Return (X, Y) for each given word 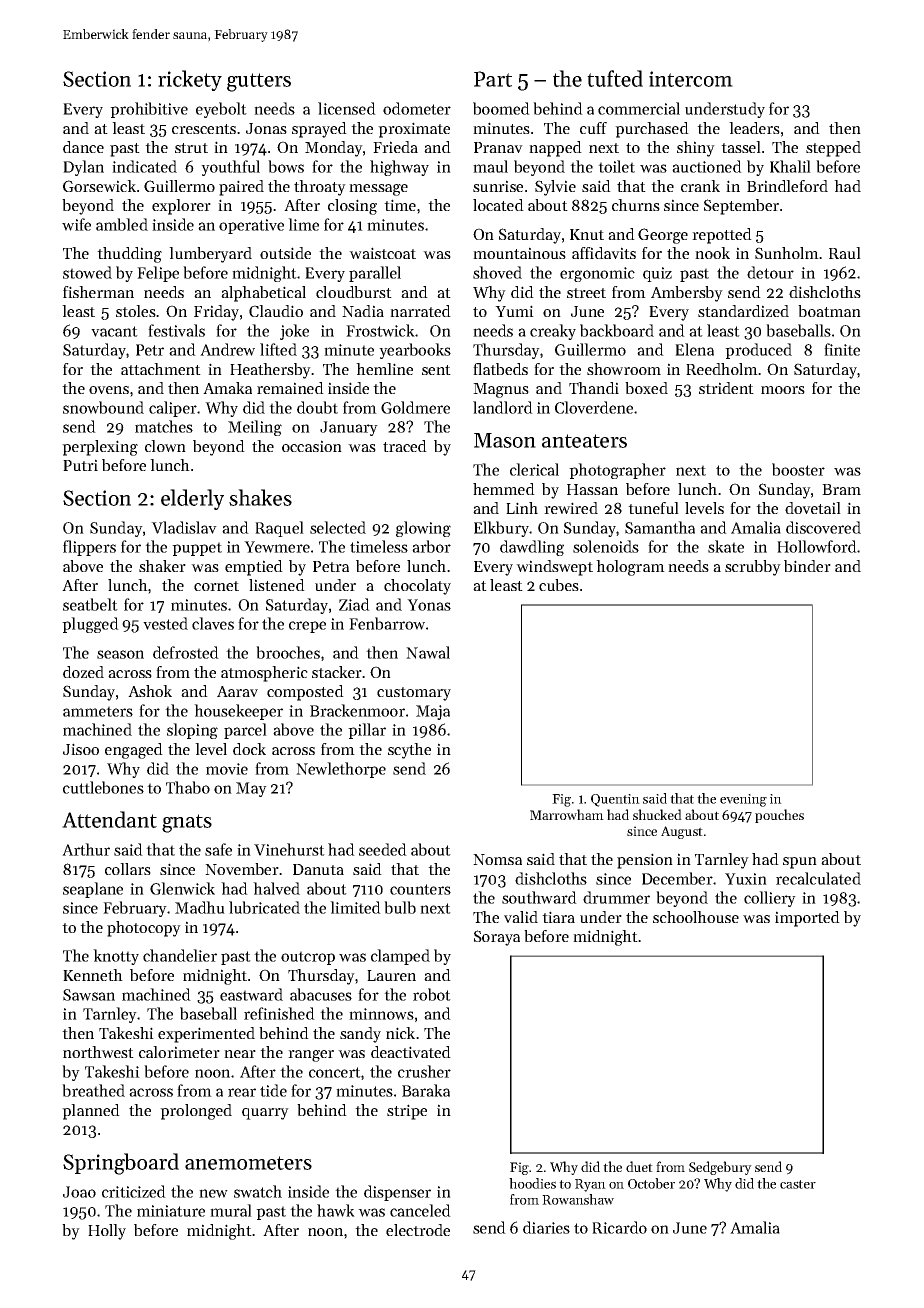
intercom (691, 79)
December (677, 878)
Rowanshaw (578, 1199)
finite (842, 349)
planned (91, 1112)
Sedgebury (720, 1168)
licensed (347, 108)
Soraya (497, 938)
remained (290, 388)
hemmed (504, 489)
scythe (409, 751)
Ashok (150, 691)
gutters (259, 82)
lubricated (264, 907)
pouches (779, 816)
